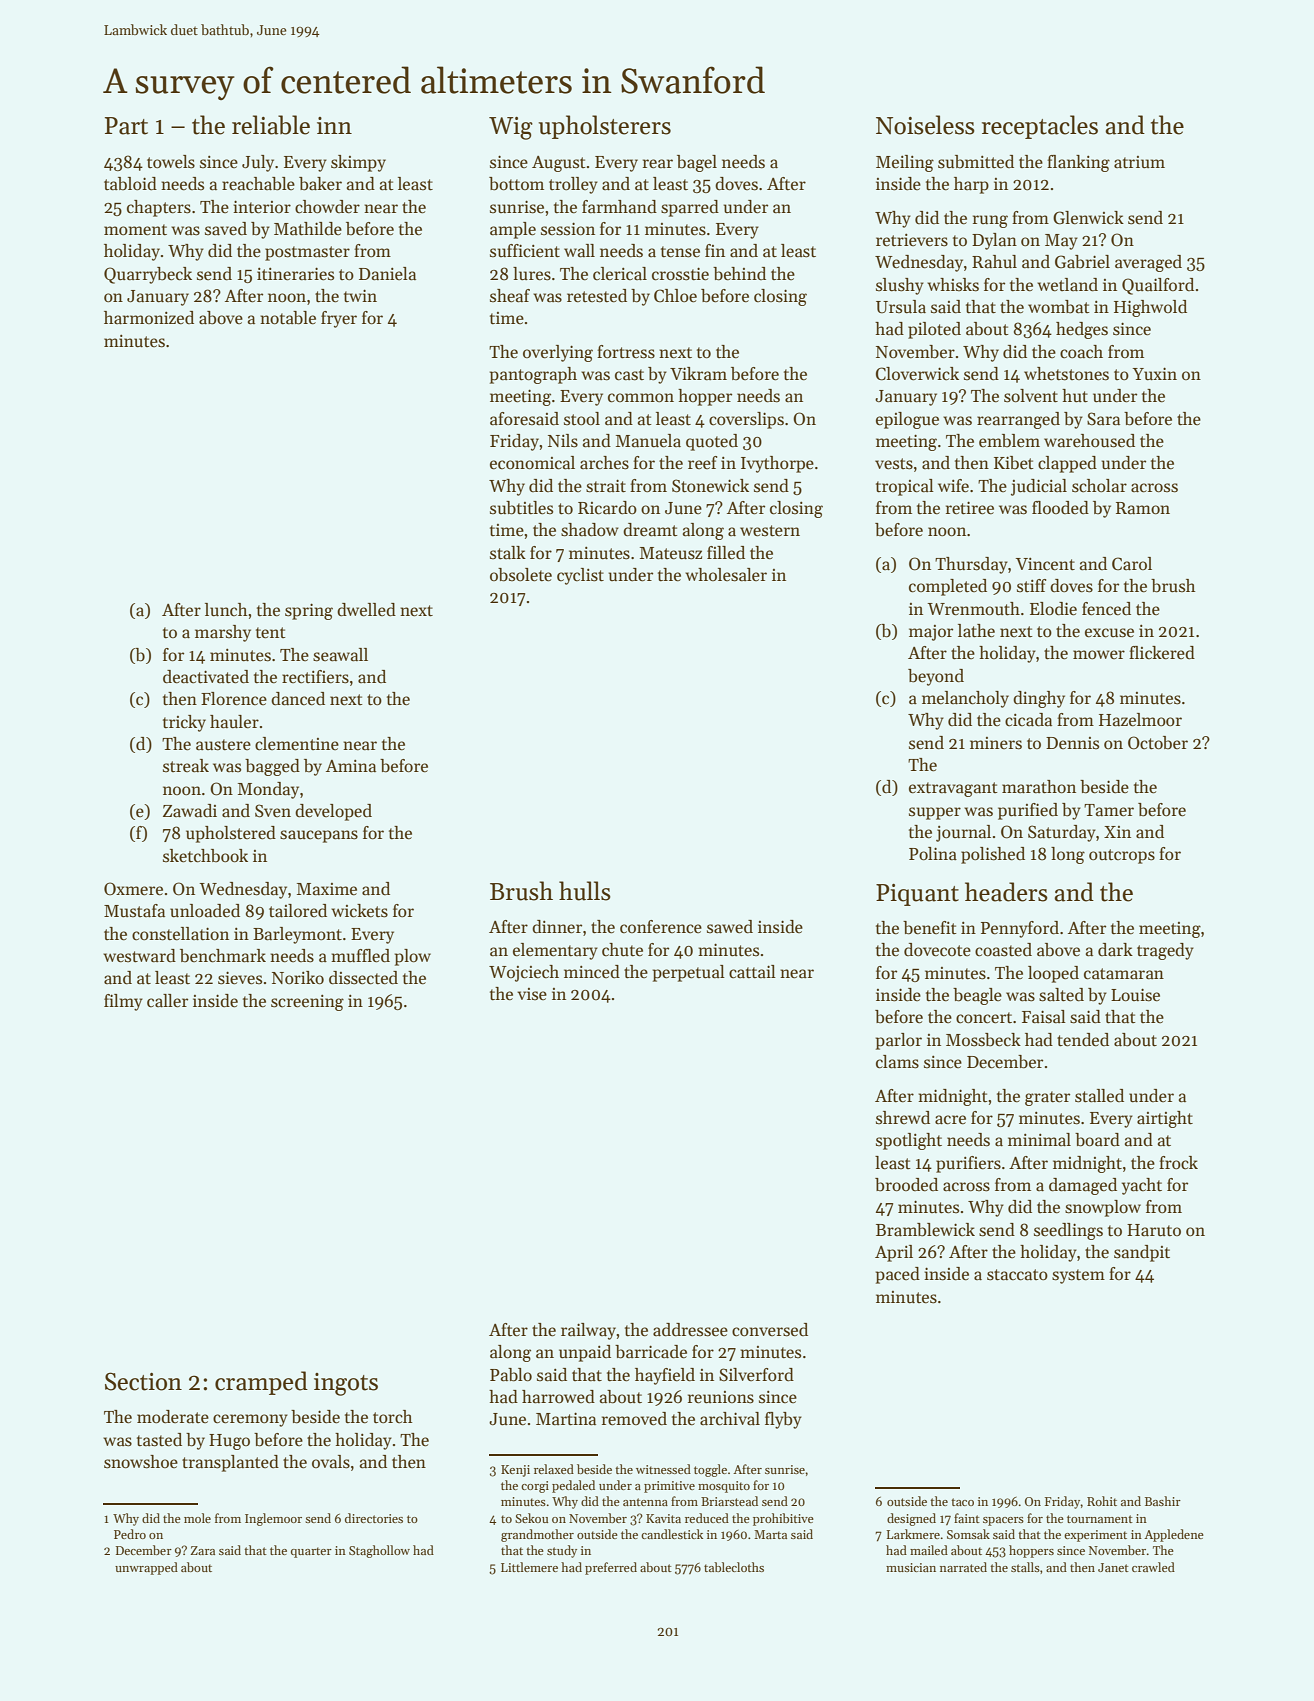  I want to click on averaged, so click(1148, 263).
